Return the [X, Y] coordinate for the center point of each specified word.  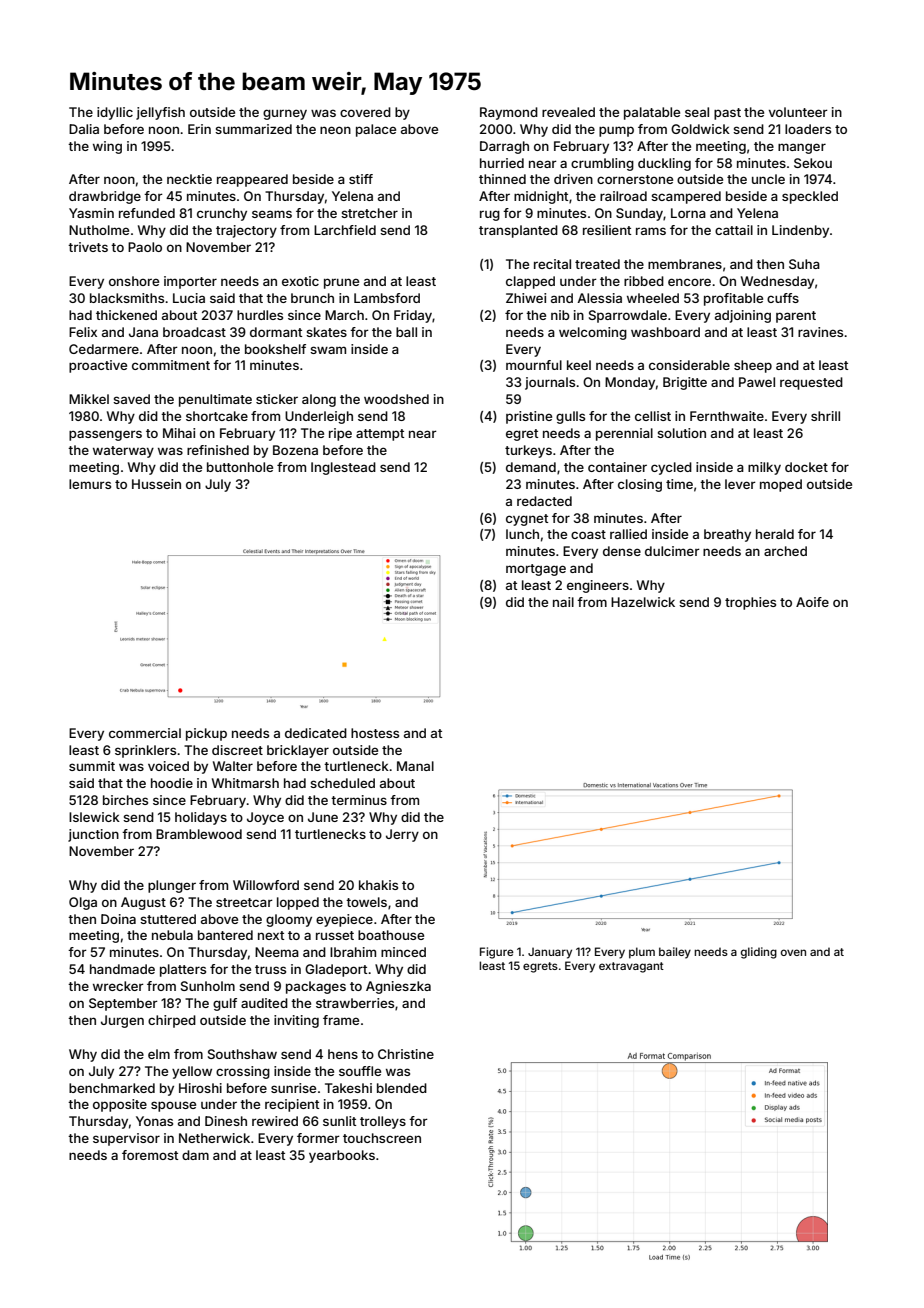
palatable [652, 113]
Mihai [179, 433]
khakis [378, 885]
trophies [750, 603]
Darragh [504, 147]
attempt [380, 435]
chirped [172, 1021]
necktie [189, 179]
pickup [206, 734]
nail [563, 602]
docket [806, 467]
